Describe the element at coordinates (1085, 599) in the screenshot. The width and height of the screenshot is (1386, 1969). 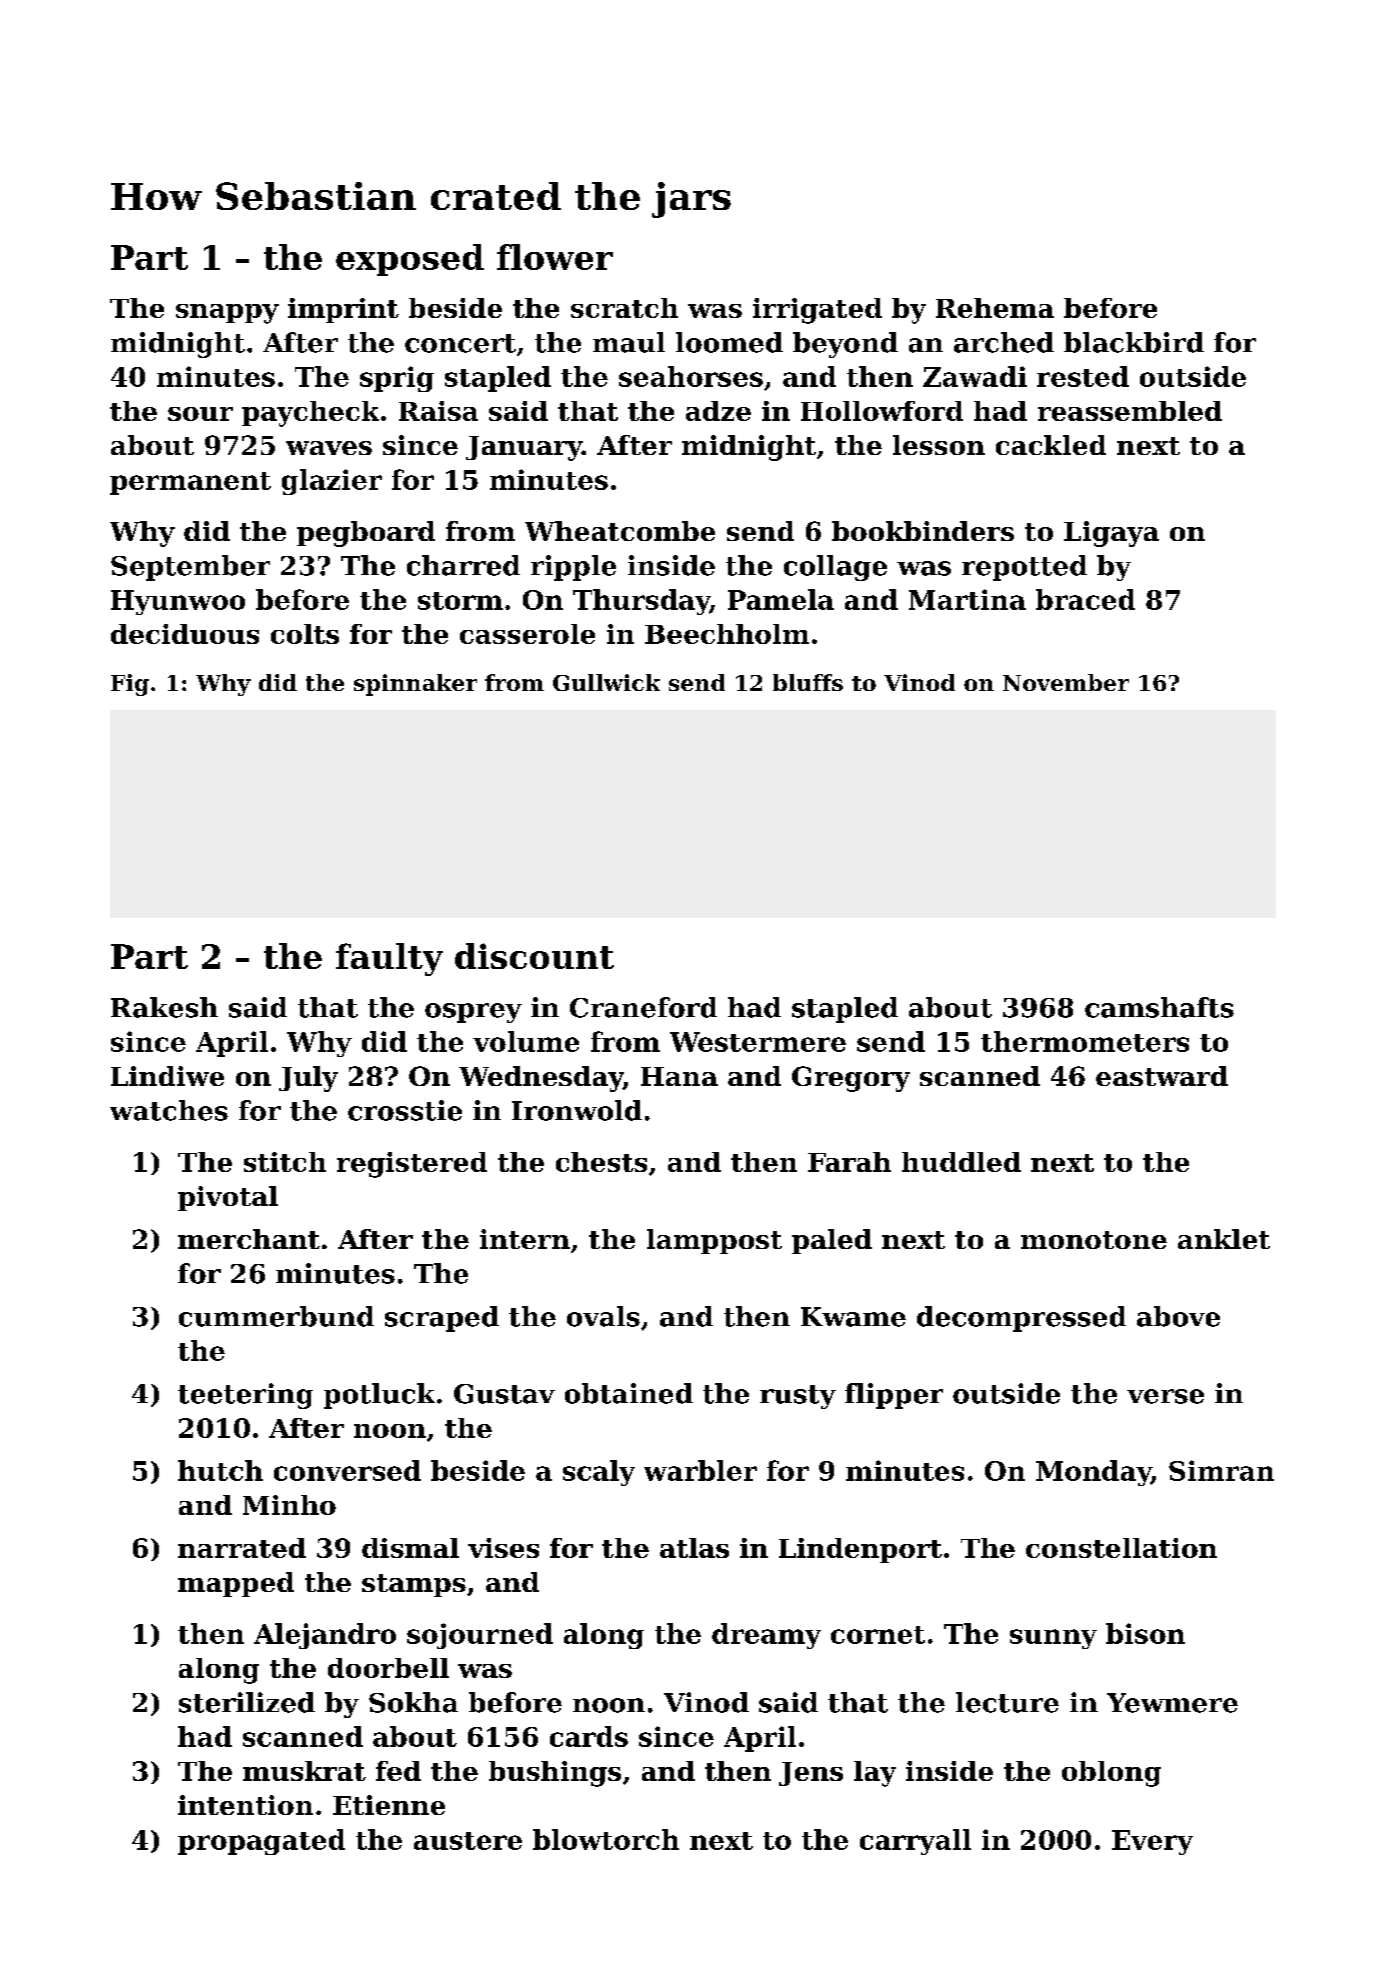
I see `braced` at that location.
